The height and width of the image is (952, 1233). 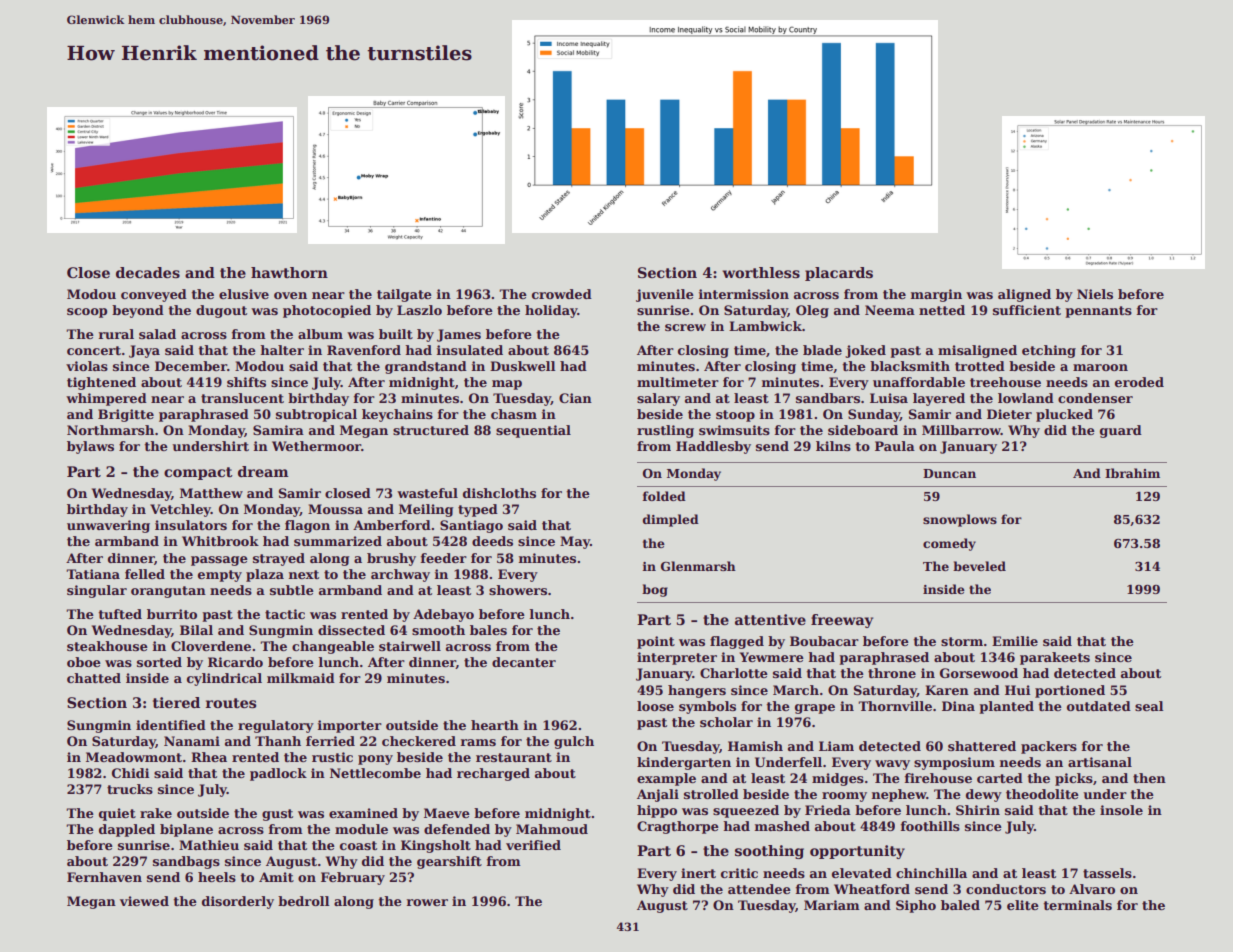 What do you see at coordinates (982, 746) in the image?
I see `shattered` at bounding box center [982, 746].
